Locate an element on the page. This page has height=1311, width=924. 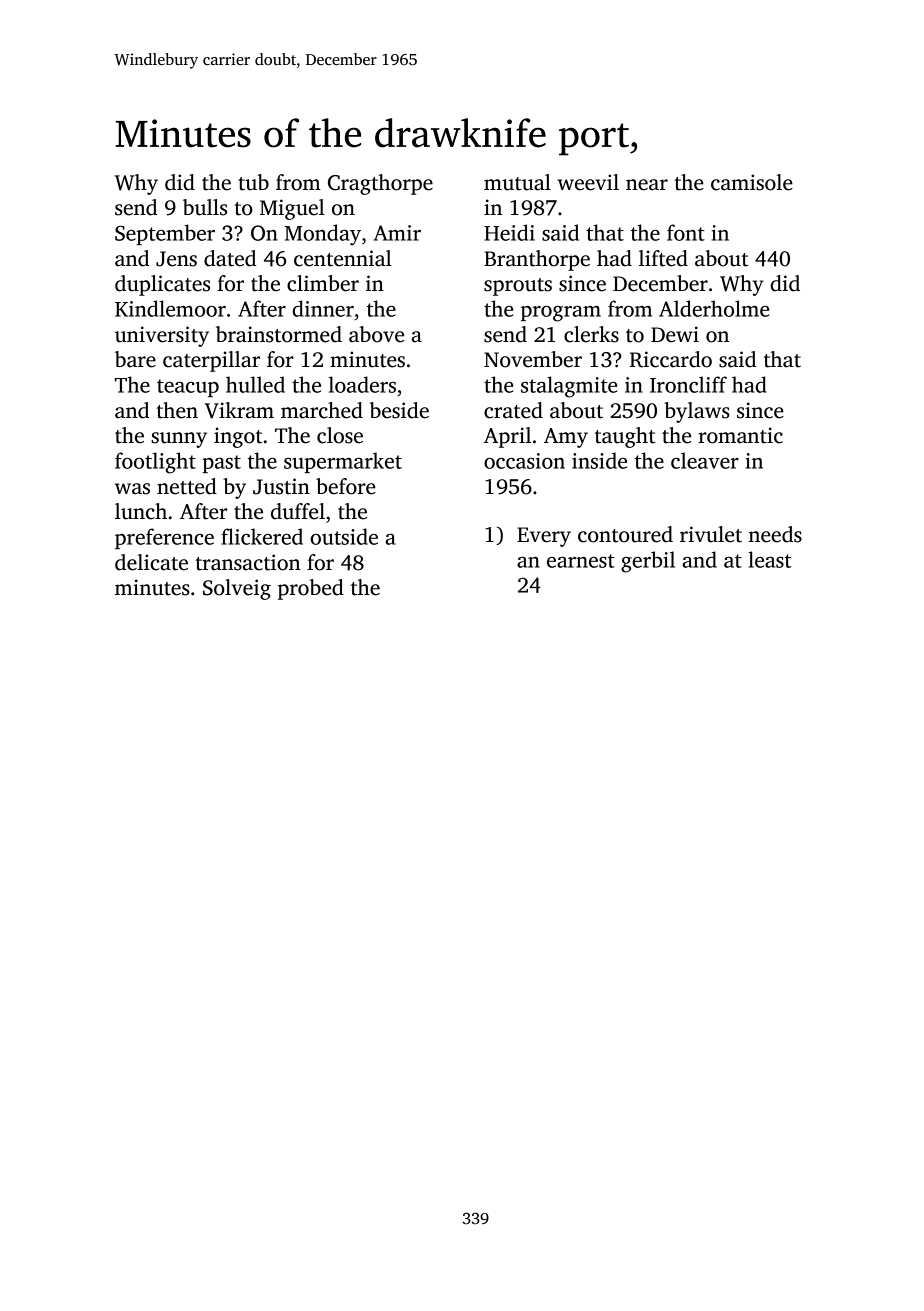
lifted is located at coordinates (663, 258).
